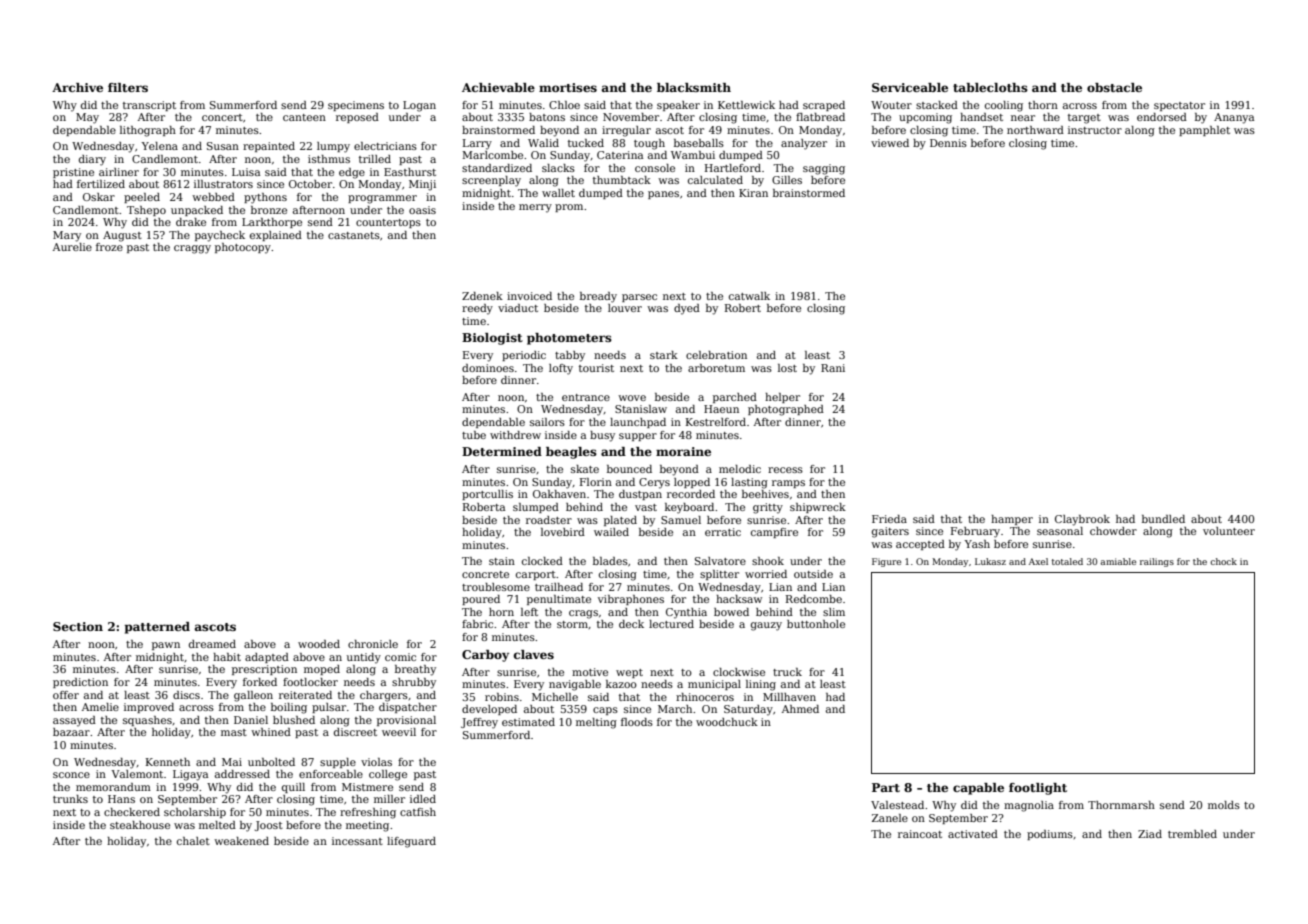 The width and height of the document is (1308, 924). What do you see at coordinates (488, 368) in the document?
I see `dominoes` at bounding box center [488, 368].
